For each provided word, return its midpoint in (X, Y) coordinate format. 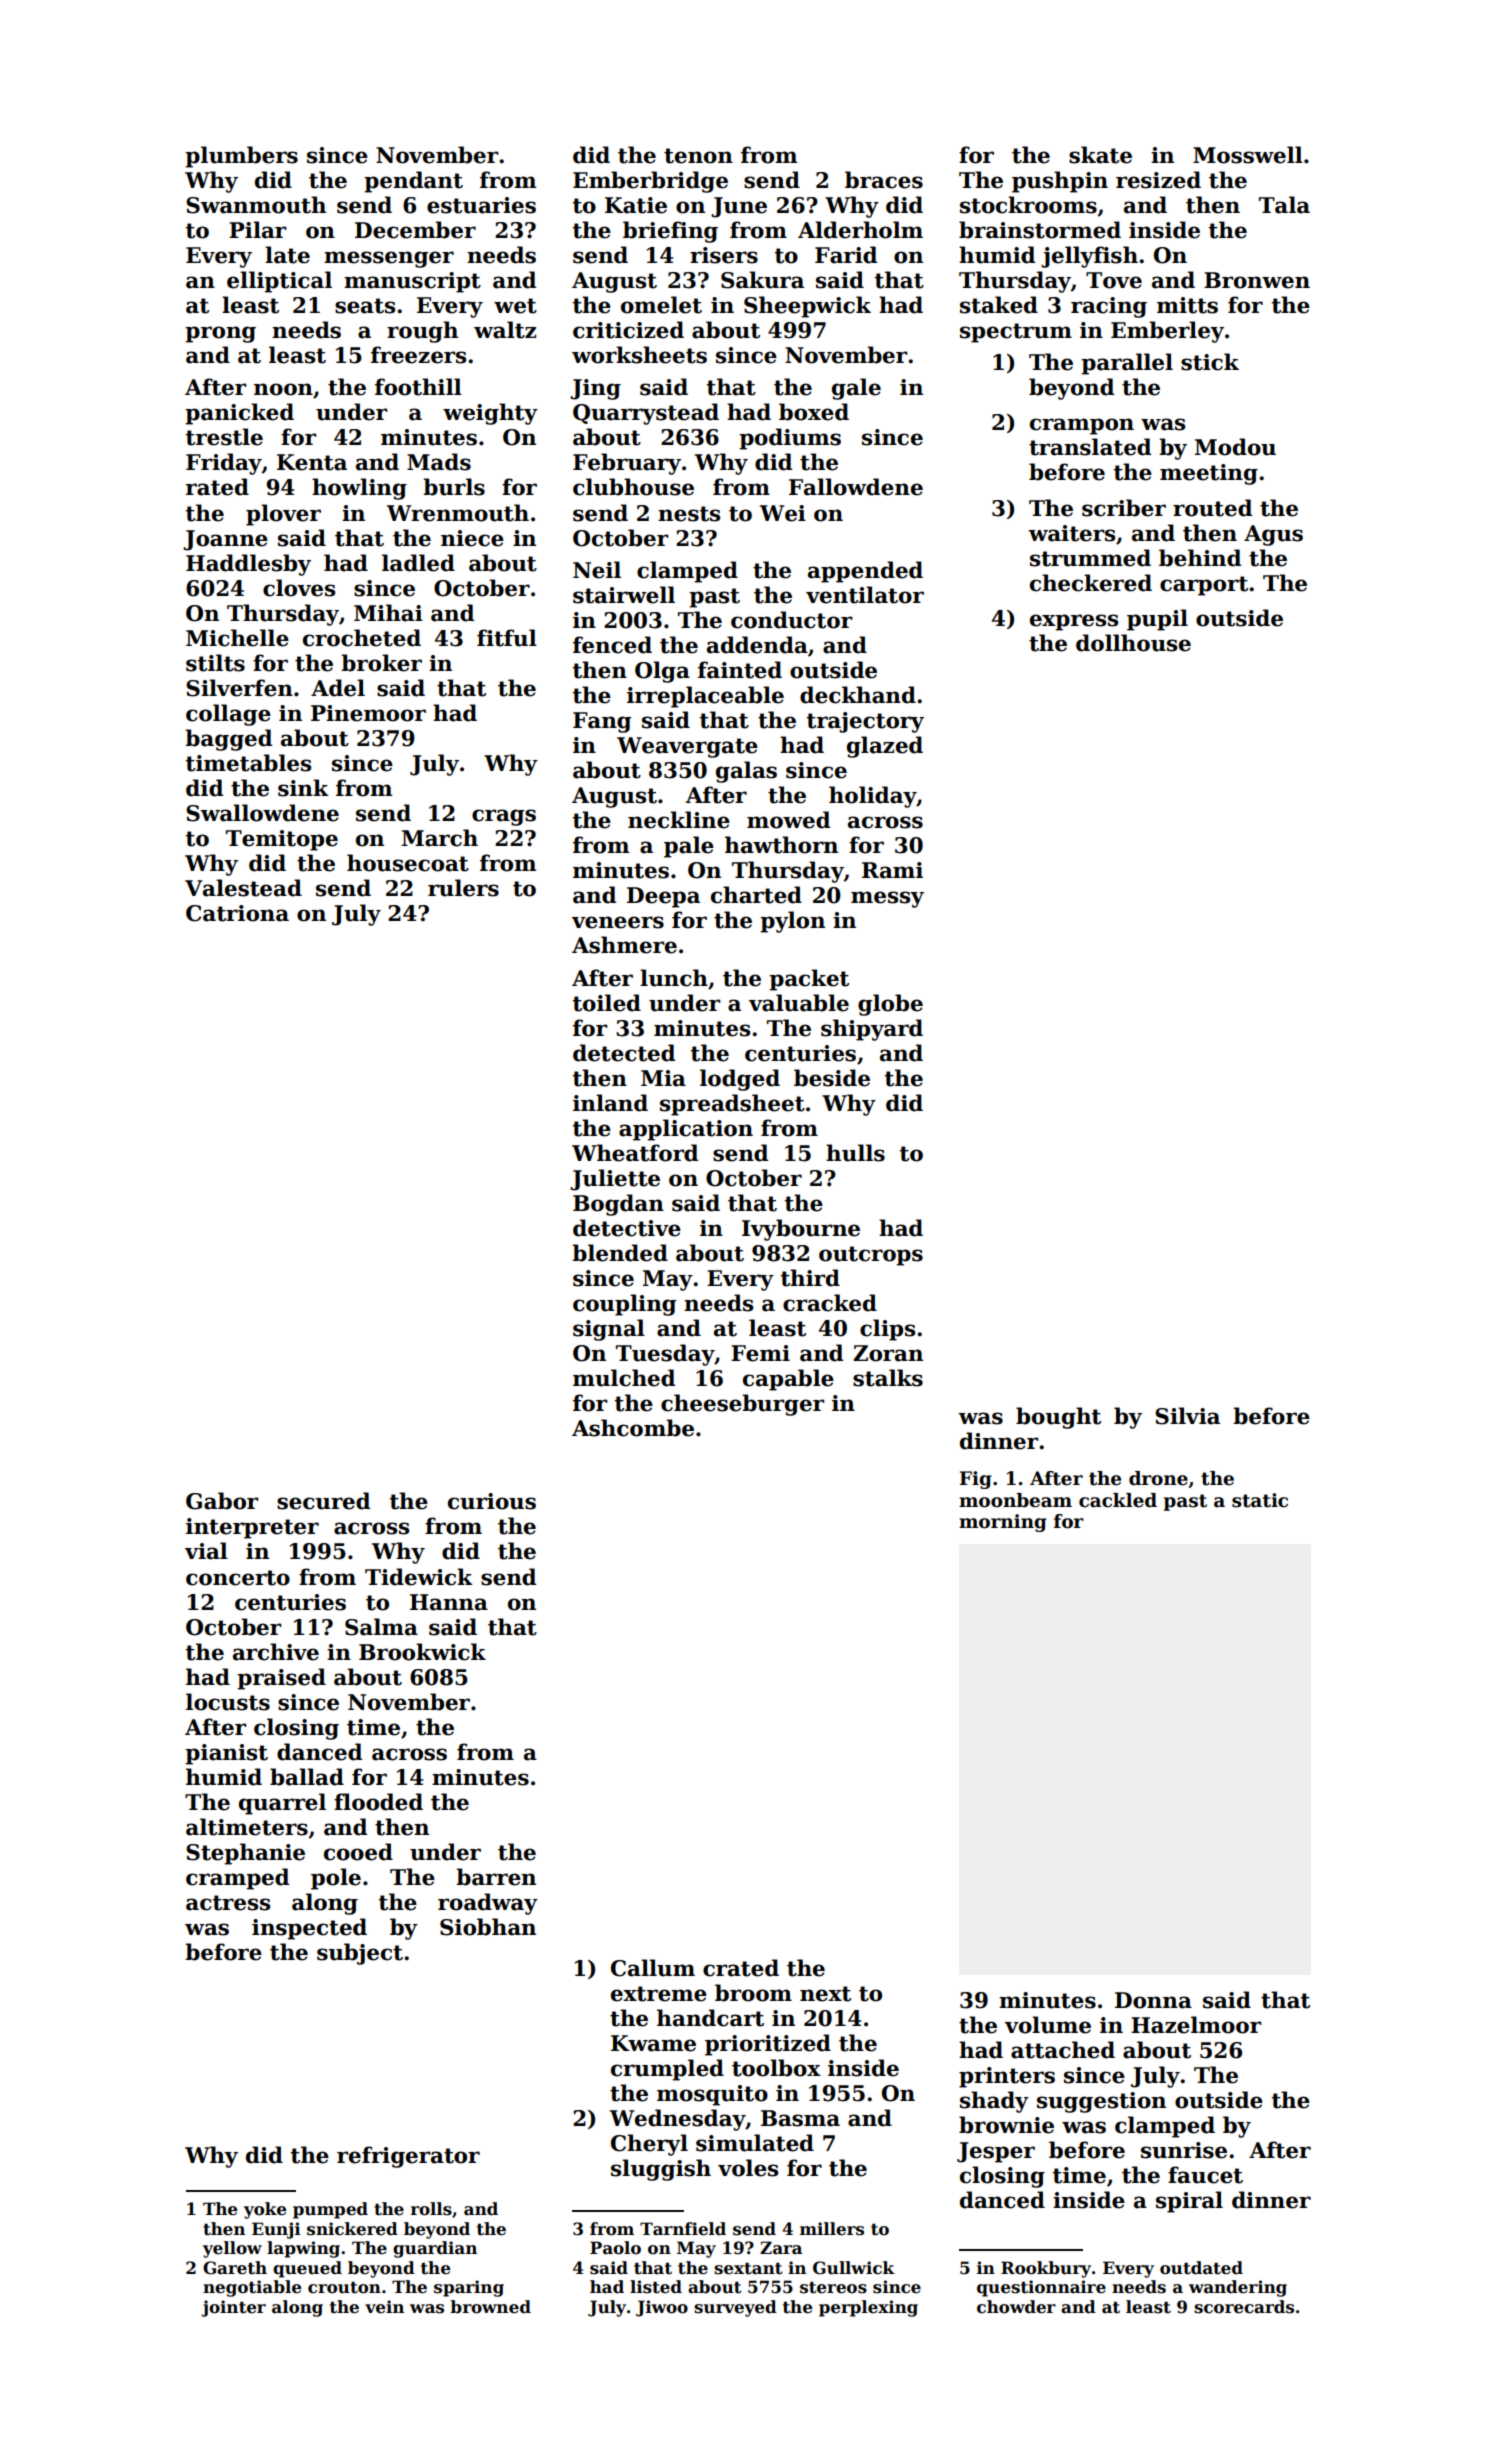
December (415, 230)
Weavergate (687, 747)
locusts (228, 1702)
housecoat (408, 863)
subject (360, 1954)
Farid (846, 255)
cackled (1118, 1500)
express (1074, 622)
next (825, 1994)
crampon (1082, 426)
